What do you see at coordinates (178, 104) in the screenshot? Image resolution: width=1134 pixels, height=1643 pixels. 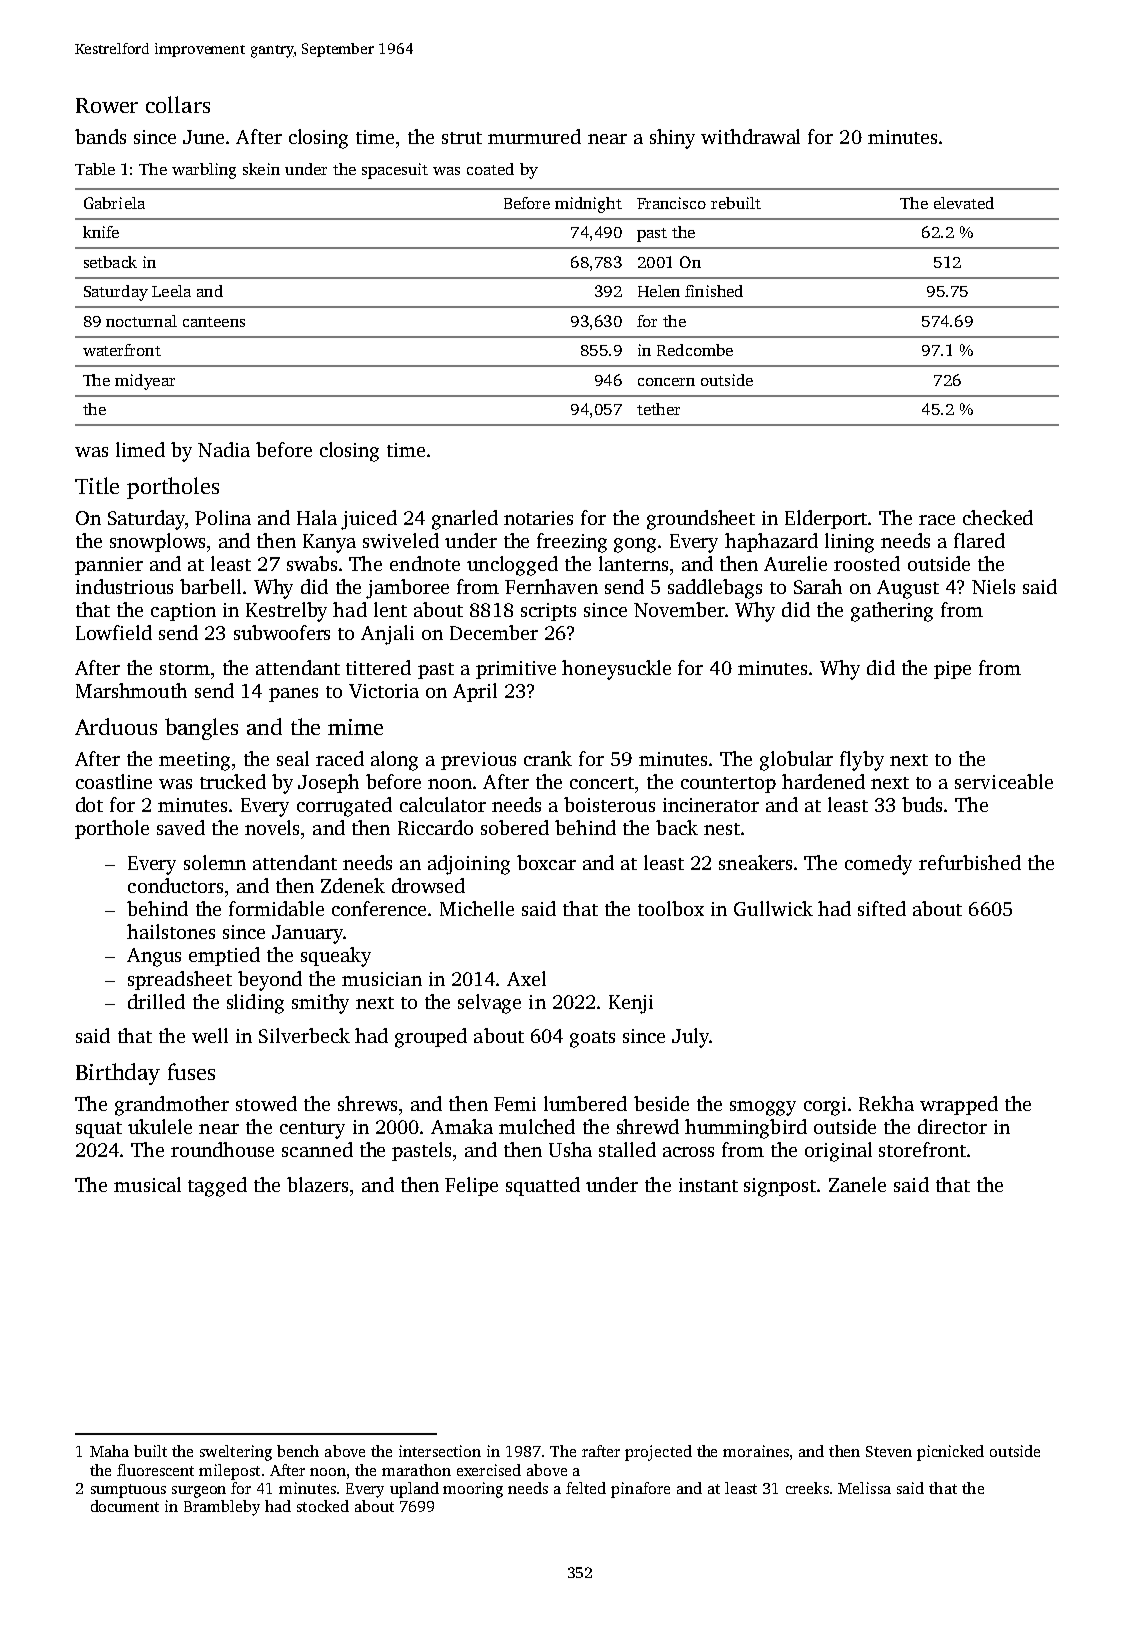 I see `collars` at bounding box center [178, 104].
